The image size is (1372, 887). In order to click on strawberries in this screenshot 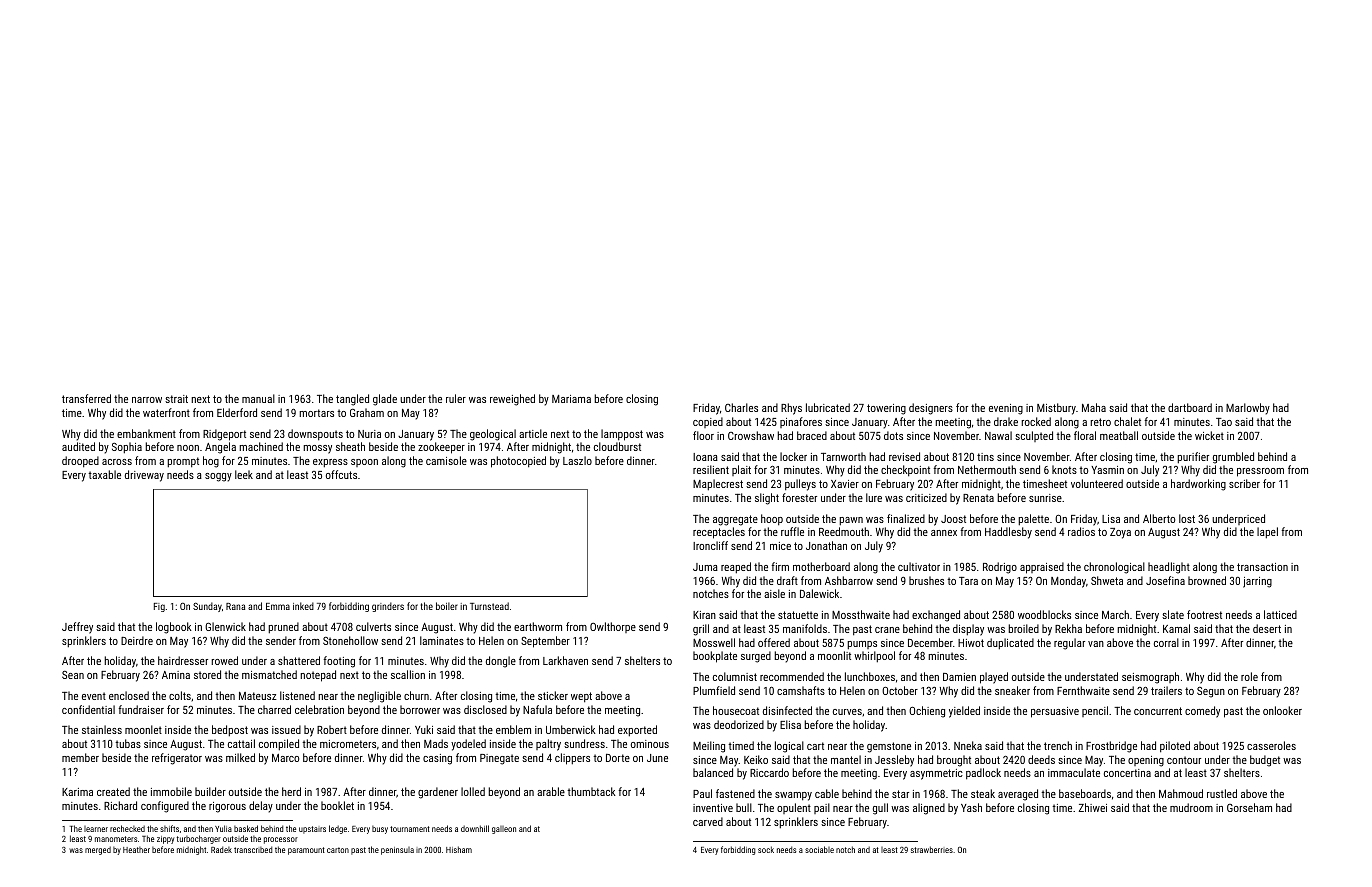, I will do `click(932, 849)`.
